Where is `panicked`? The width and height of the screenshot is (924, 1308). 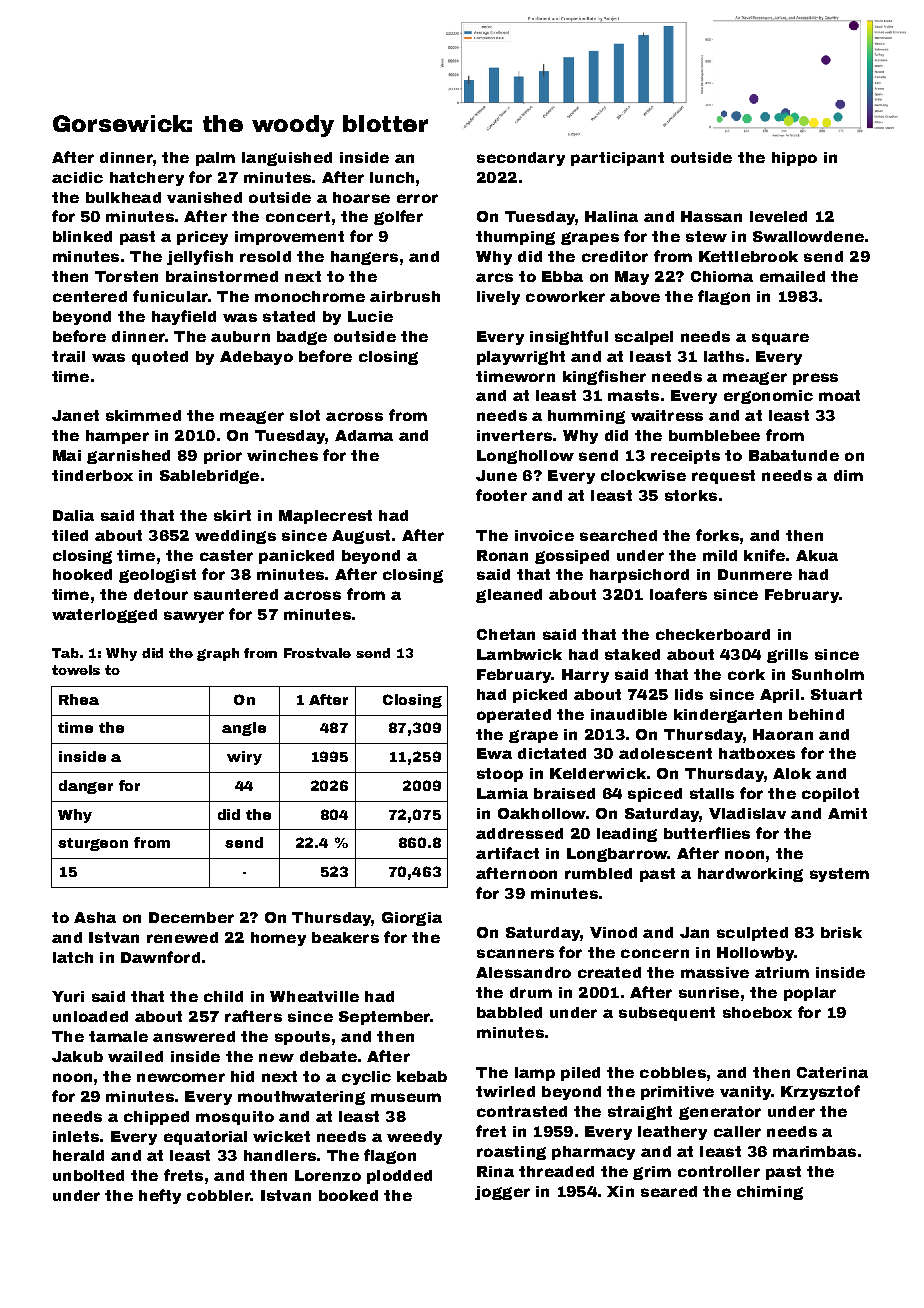 panicked is located at coordinates (296, 557).
